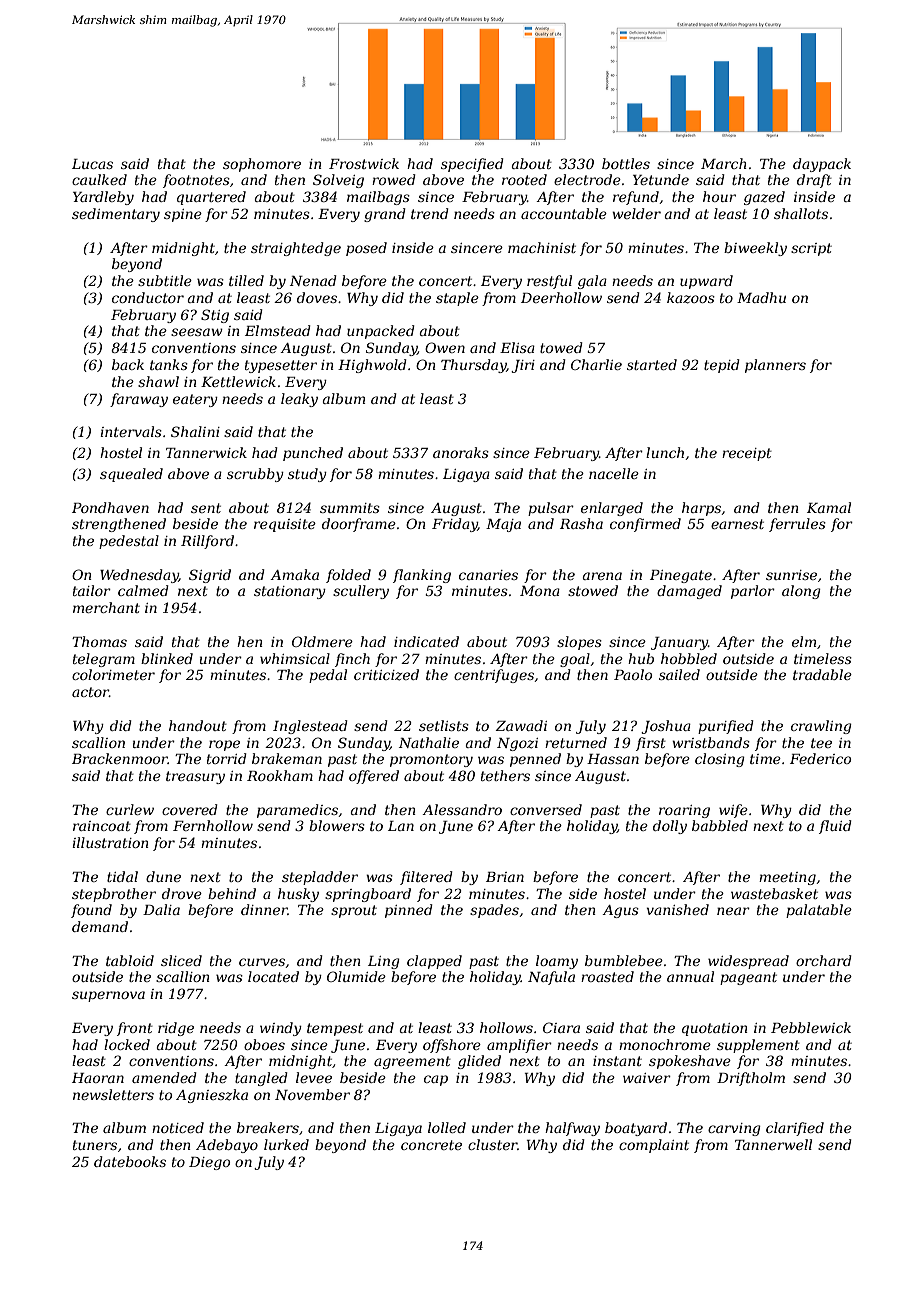  What do you see at coordinates (196, 181) in the screenshot?
I see `footnotes` at bounding box center [196, 181].
